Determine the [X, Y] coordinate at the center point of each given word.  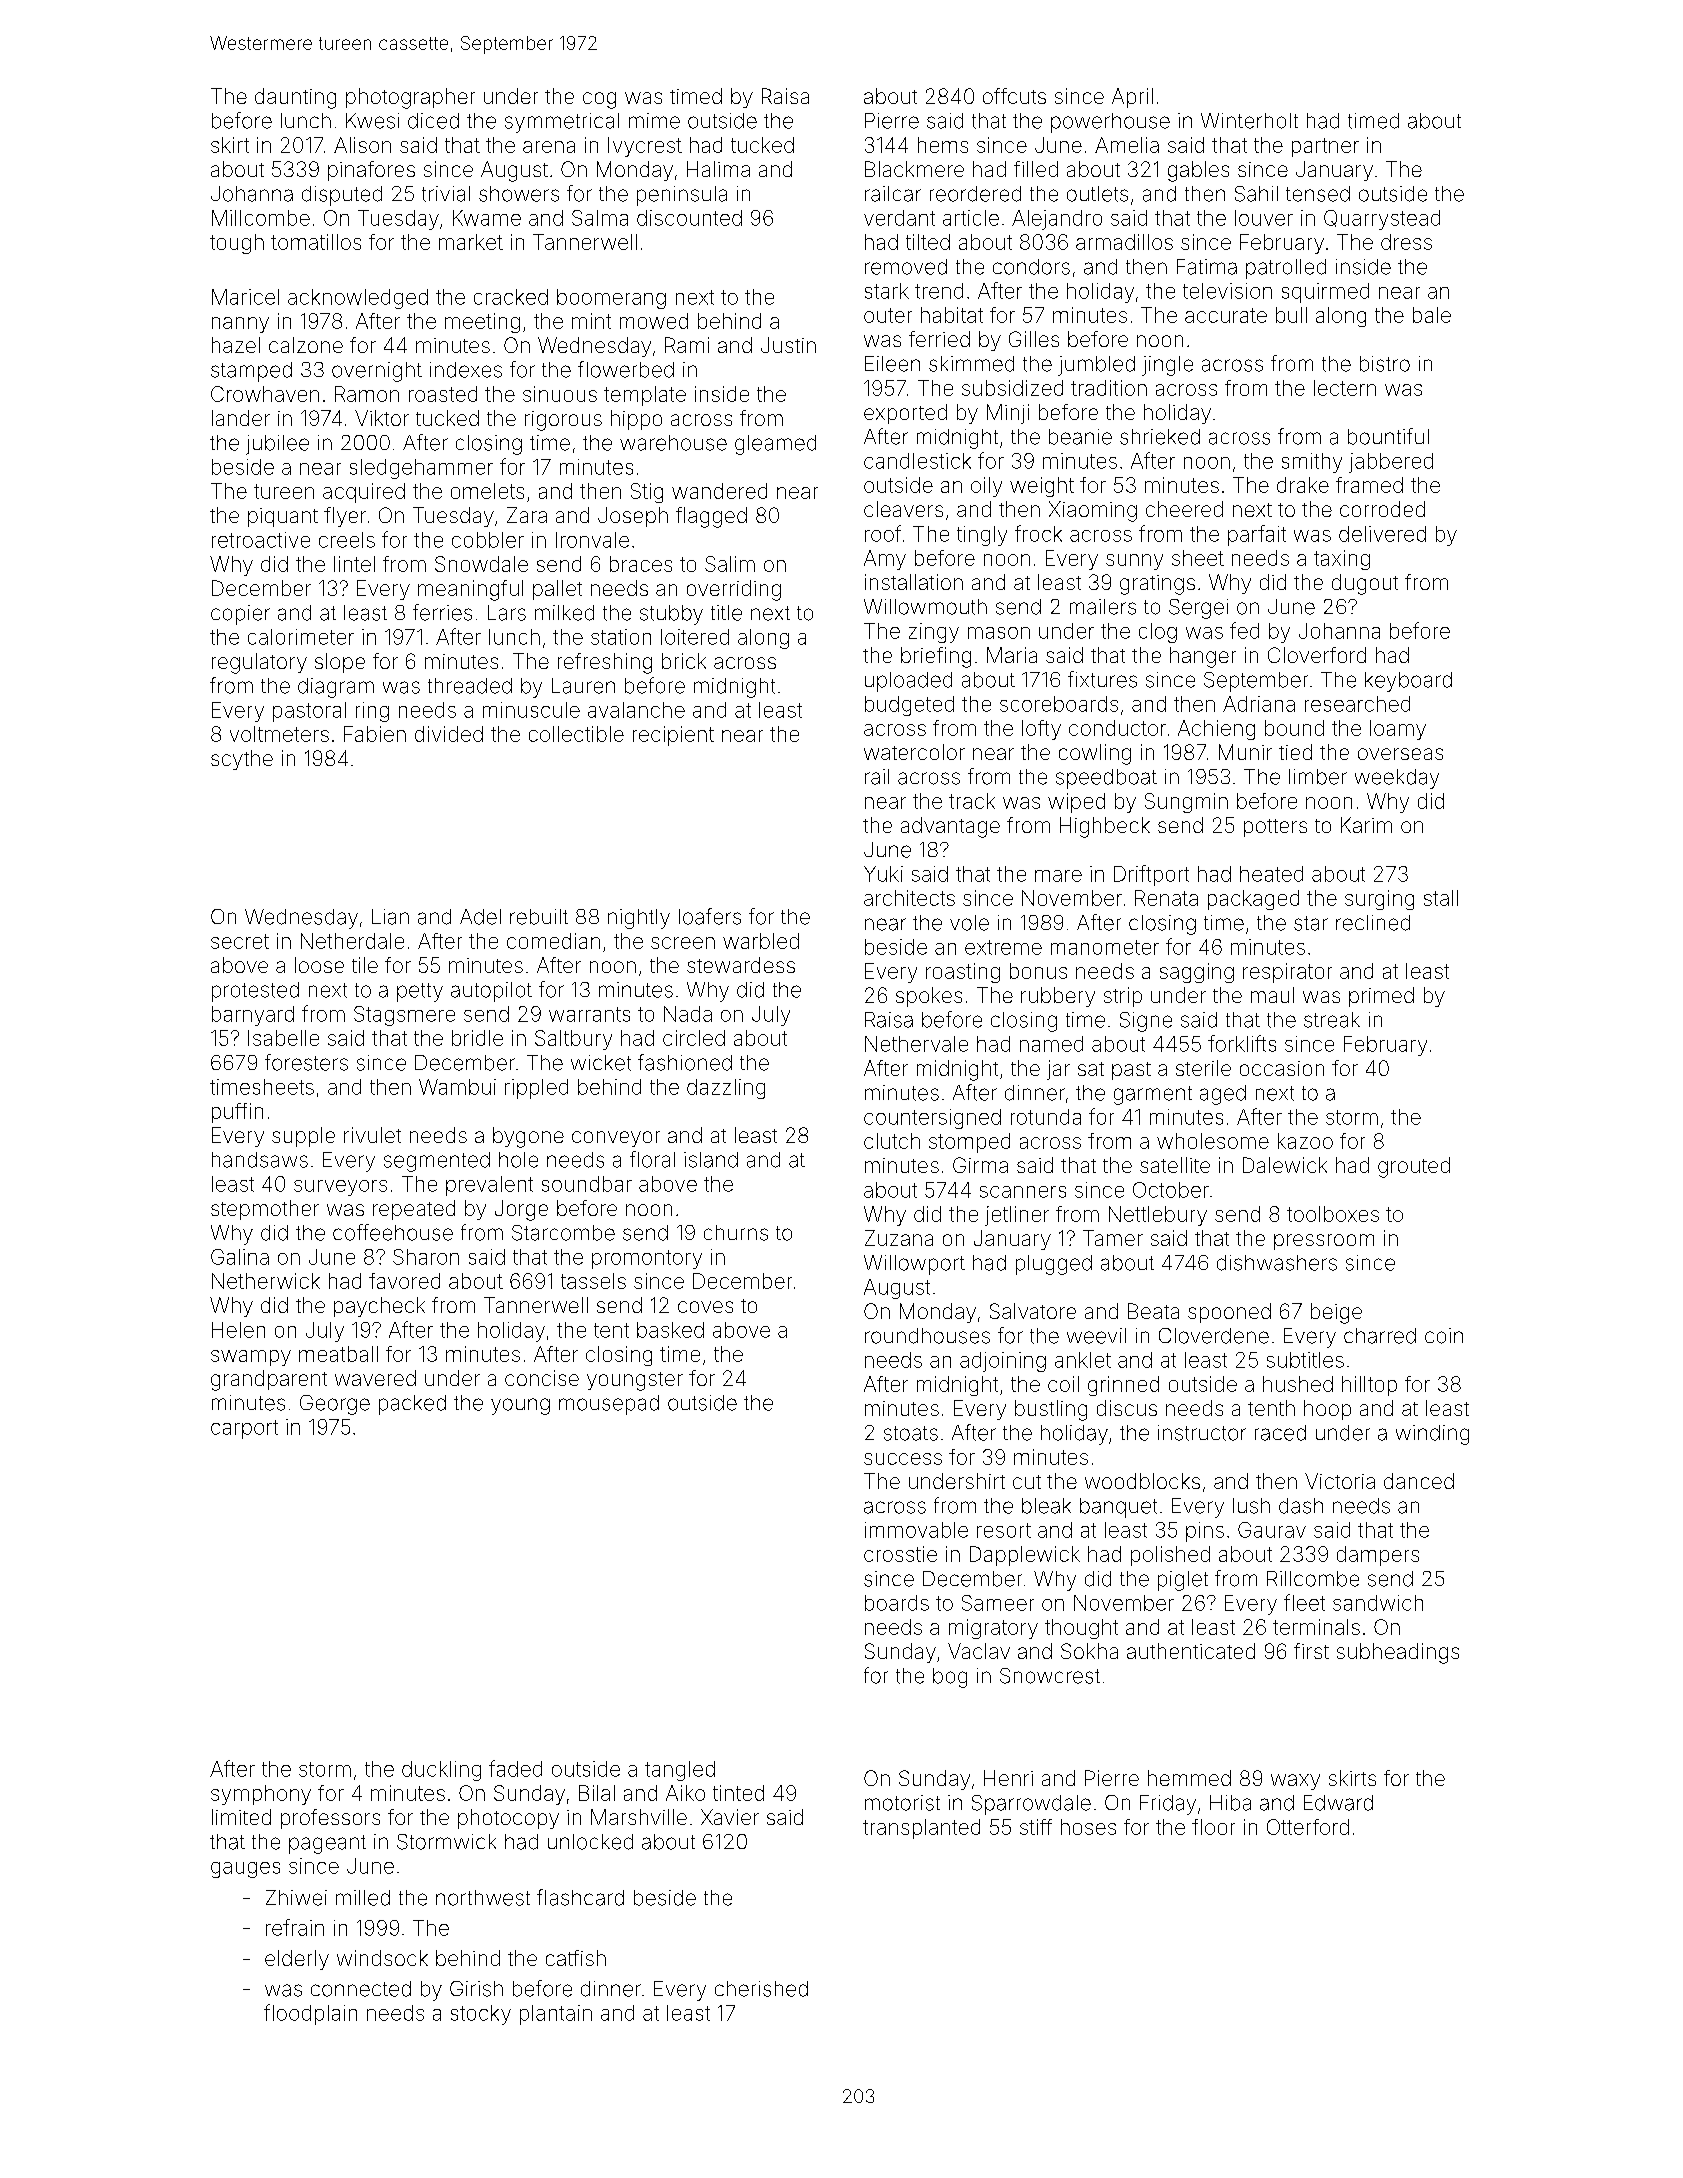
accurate [1226, 315]
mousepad [609, 1405]
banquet [1118, 1508]
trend [939, 291]
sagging [1197, 973]
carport [244, 1429]
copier [240, 615]
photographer [410, 98]
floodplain [310, 2014]
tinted [738, 1793]
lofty [1041, 730]
